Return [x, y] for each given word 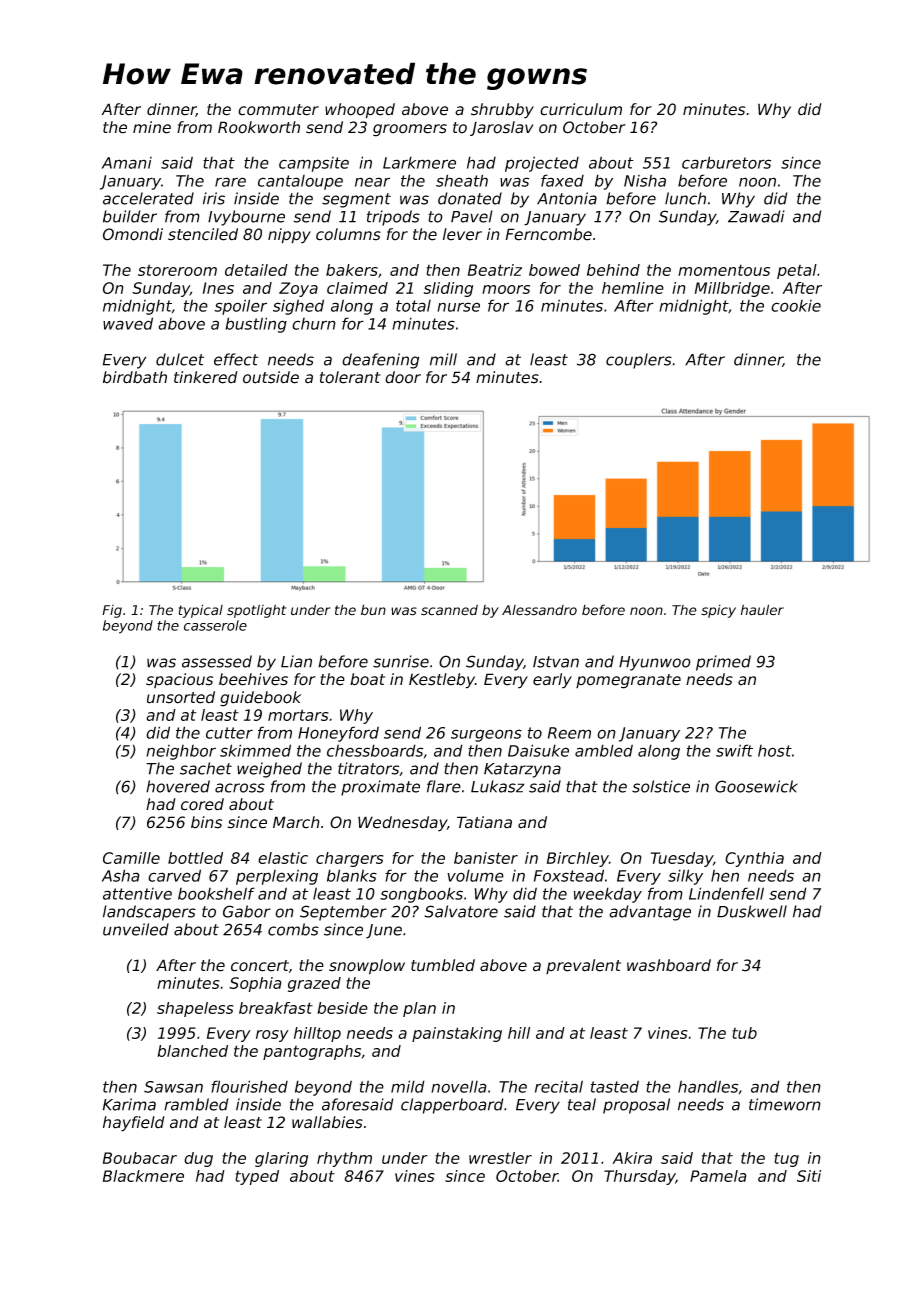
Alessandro [539, 610]
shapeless [195, 1009]
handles [708, 1086]
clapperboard [452, 1106]
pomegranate [628, 681]
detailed [256, 270]
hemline [633, 288]
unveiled [136, 929]
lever [462, 234]
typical [200, 611]
